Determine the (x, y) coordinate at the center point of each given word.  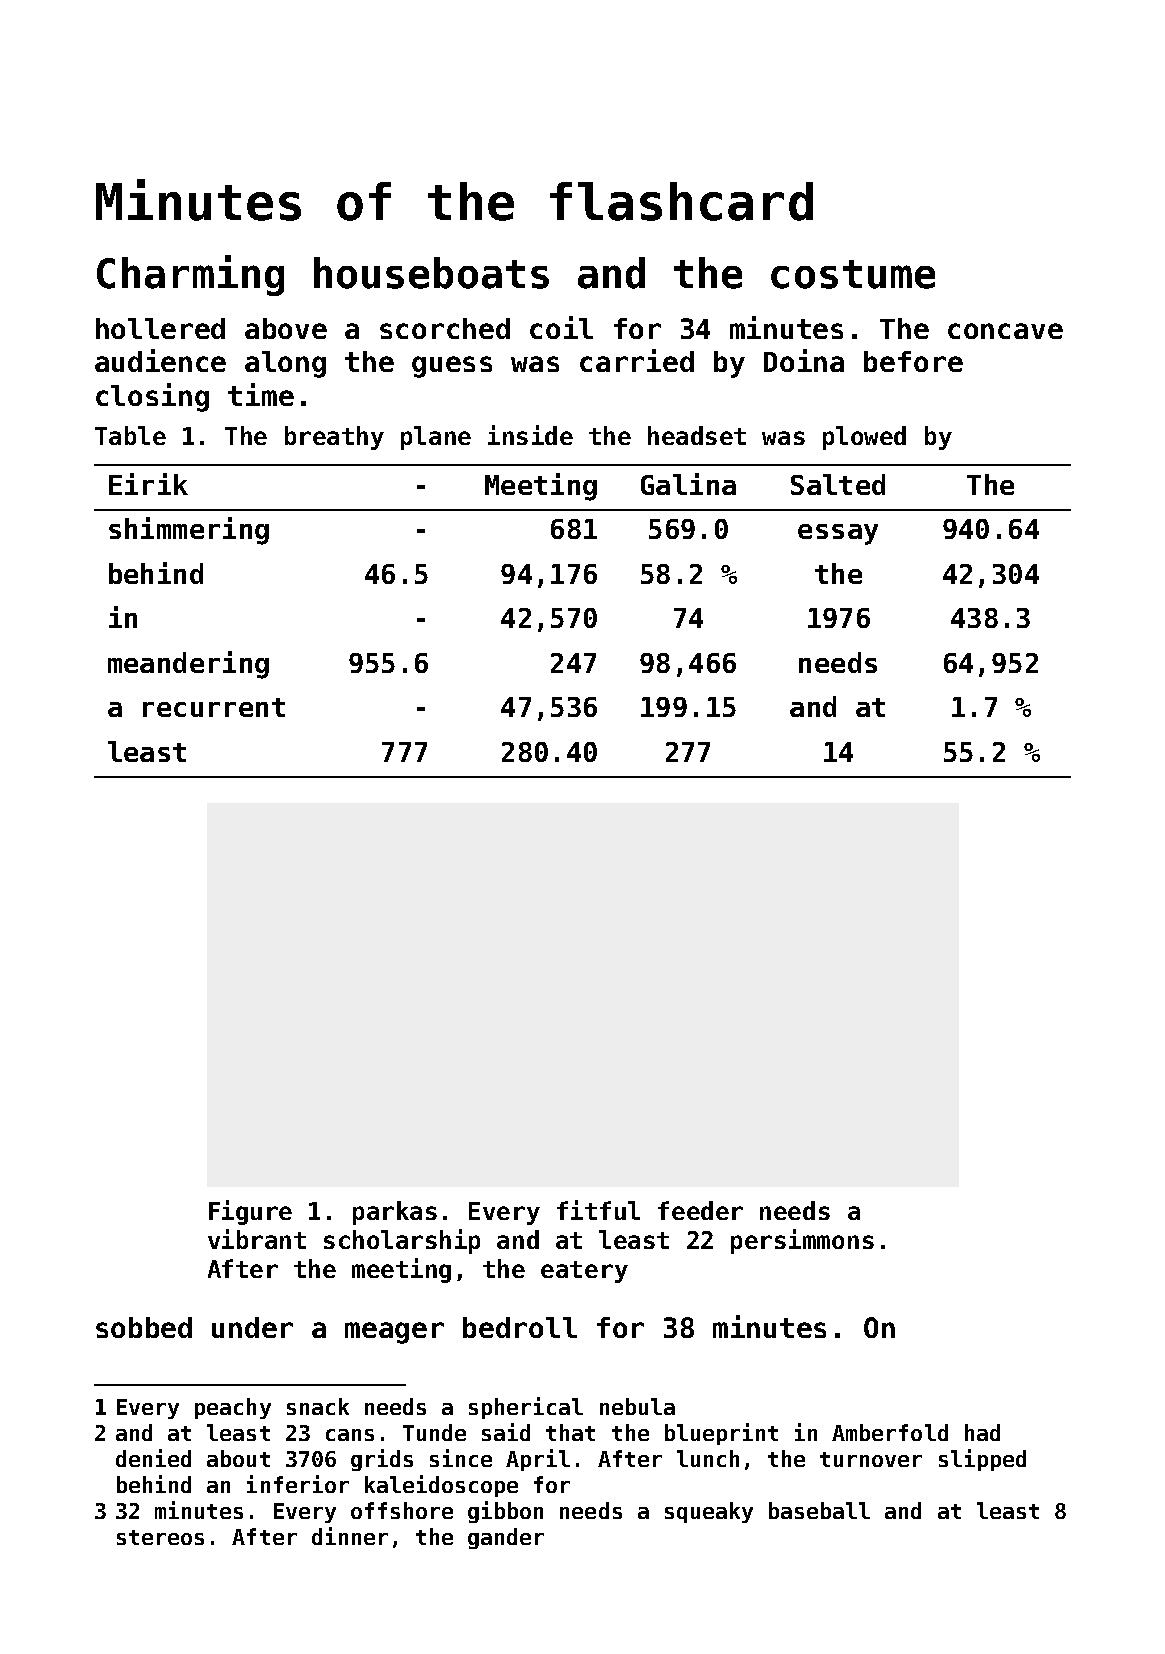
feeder (700, 1210)
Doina (804, 360)
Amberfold (890, 1432)
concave (1005, 331)
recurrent (214, 707)
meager (394, 1333)
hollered (160, 328)
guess (452, 367)
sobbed (144, 1327)
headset (697, 435)
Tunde (434, 1432)
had (982, 1432)
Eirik (148, 484)
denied (153, 1458)
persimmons (802, 1241)
